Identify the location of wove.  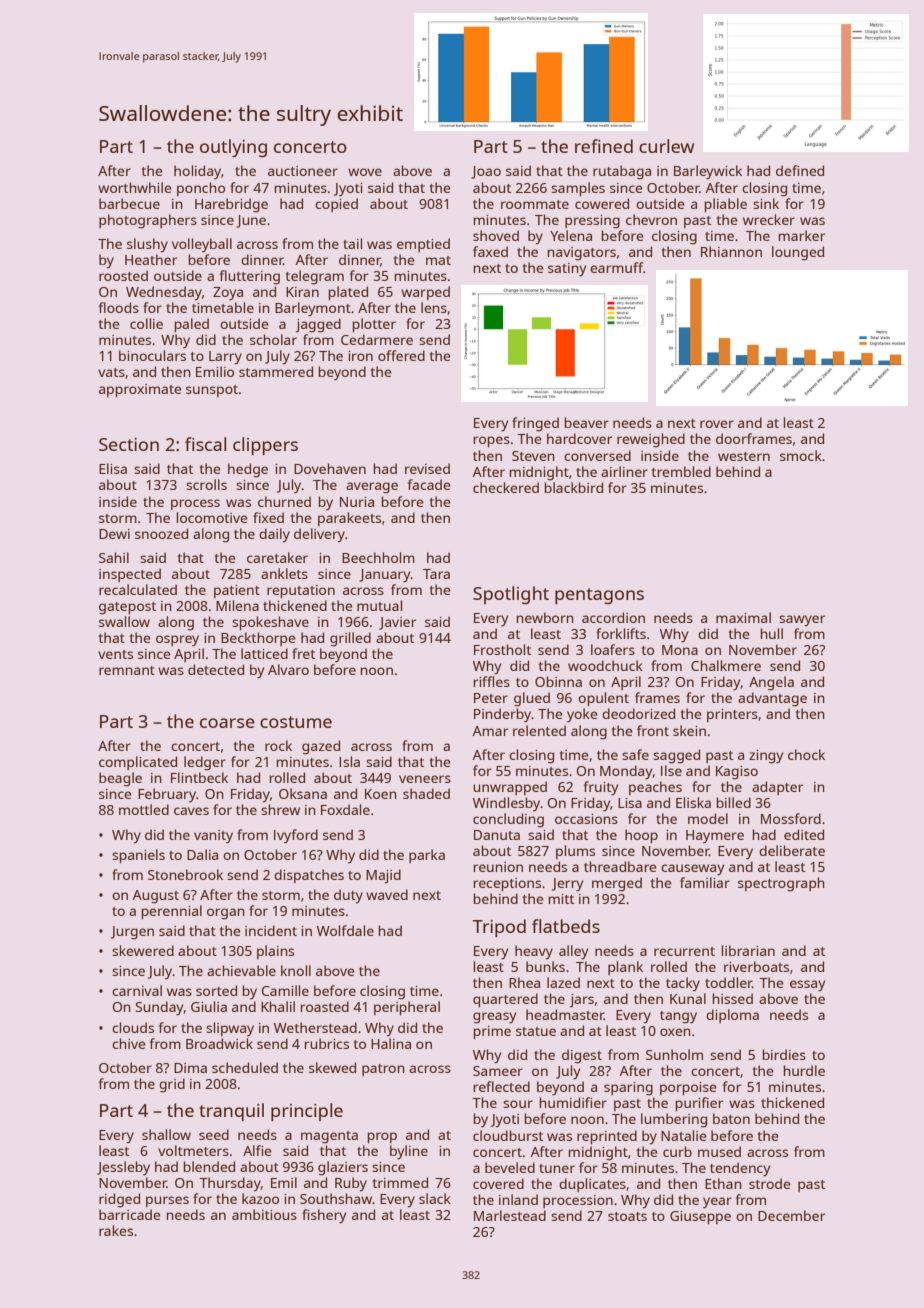
(365, 172).
